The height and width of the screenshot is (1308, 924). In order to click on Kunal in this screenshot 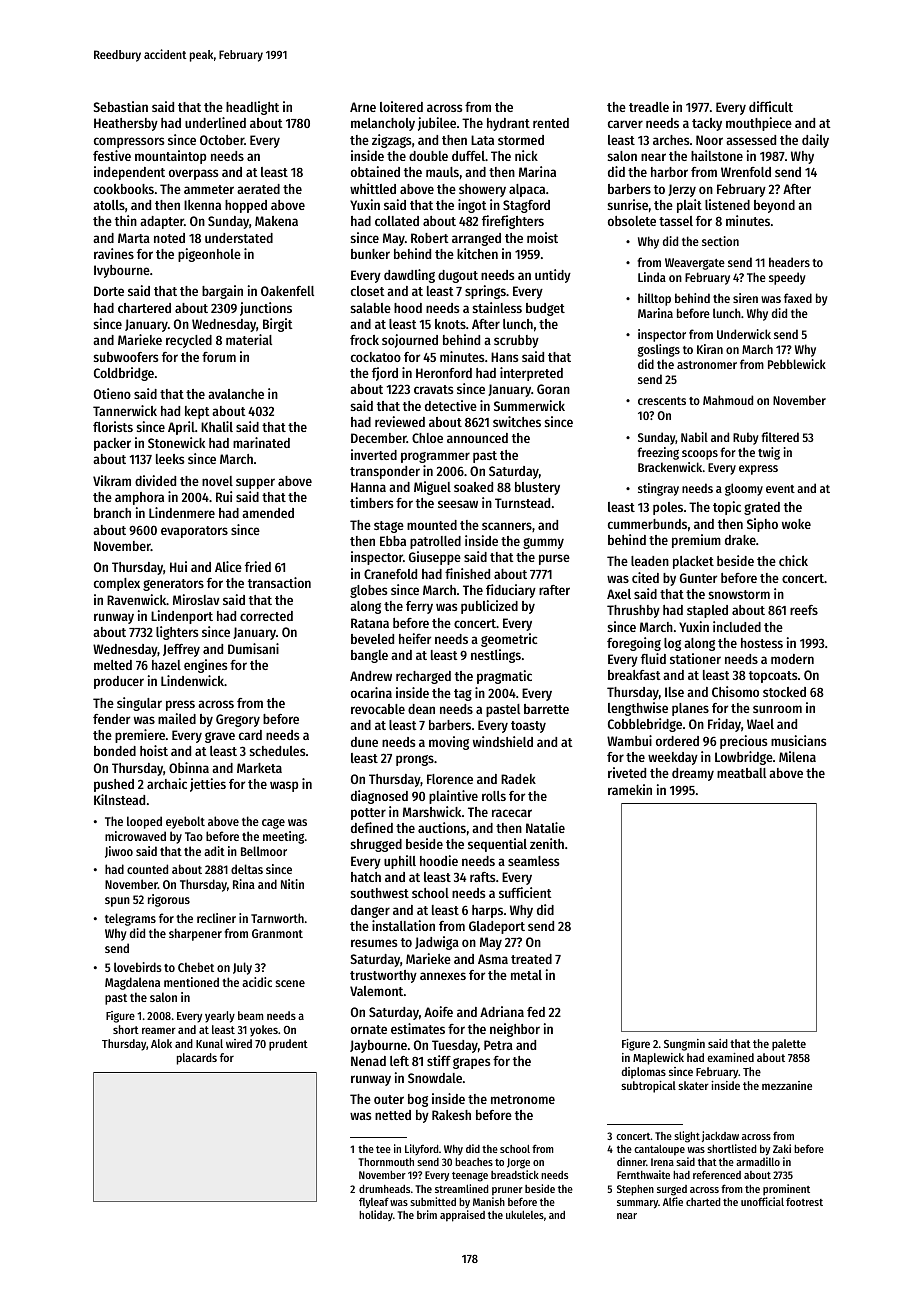, I will do `click(209, 1043)`.
